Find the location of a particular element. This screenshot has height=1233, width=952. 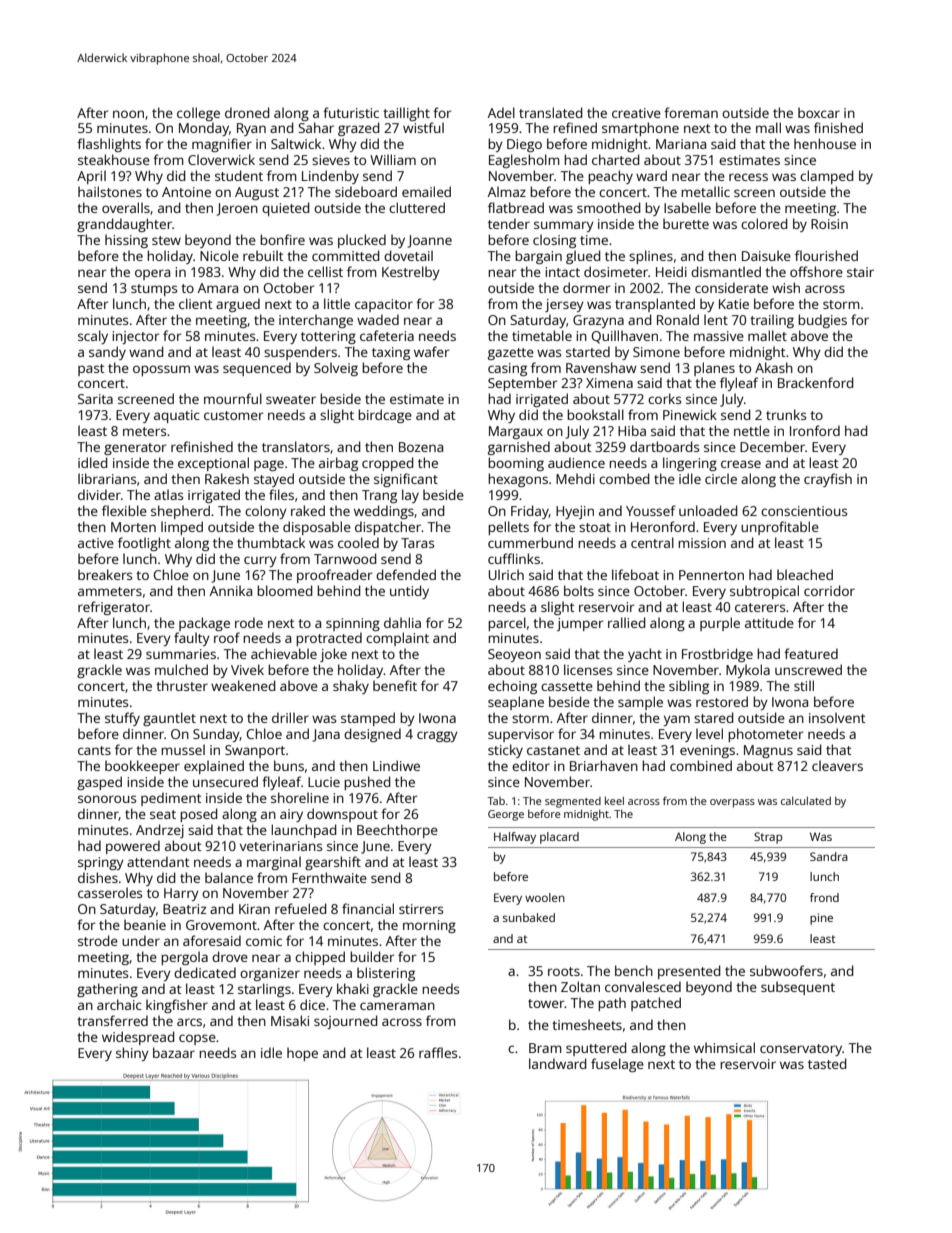

jumper is located at coordinates (580, 624).
